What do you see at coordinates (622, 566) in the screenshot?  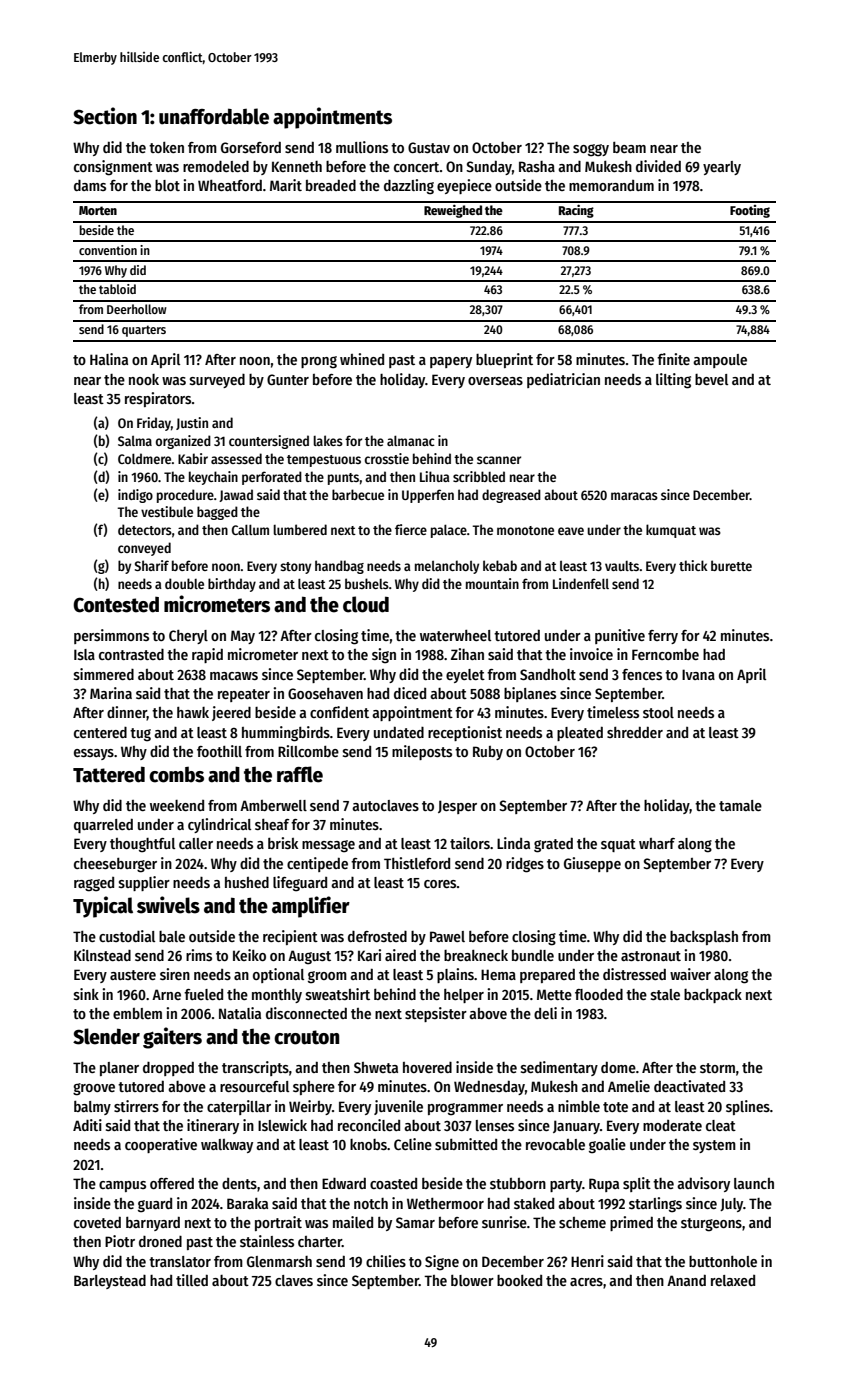 I see `vaults` at bounding box center [622, 566].
